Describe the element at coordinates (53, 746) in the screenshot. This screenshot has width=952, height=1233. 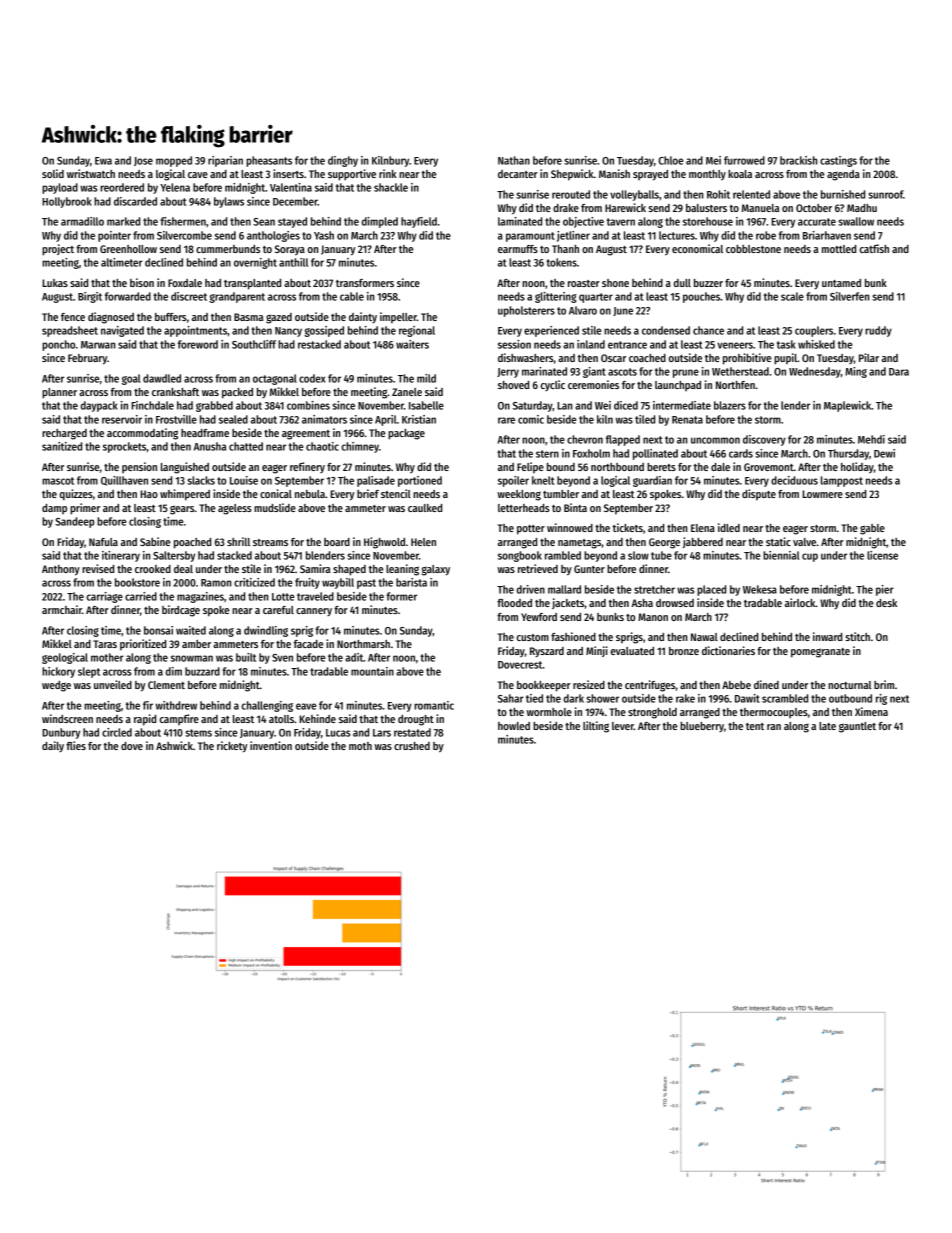
I see `daily` at that location.
